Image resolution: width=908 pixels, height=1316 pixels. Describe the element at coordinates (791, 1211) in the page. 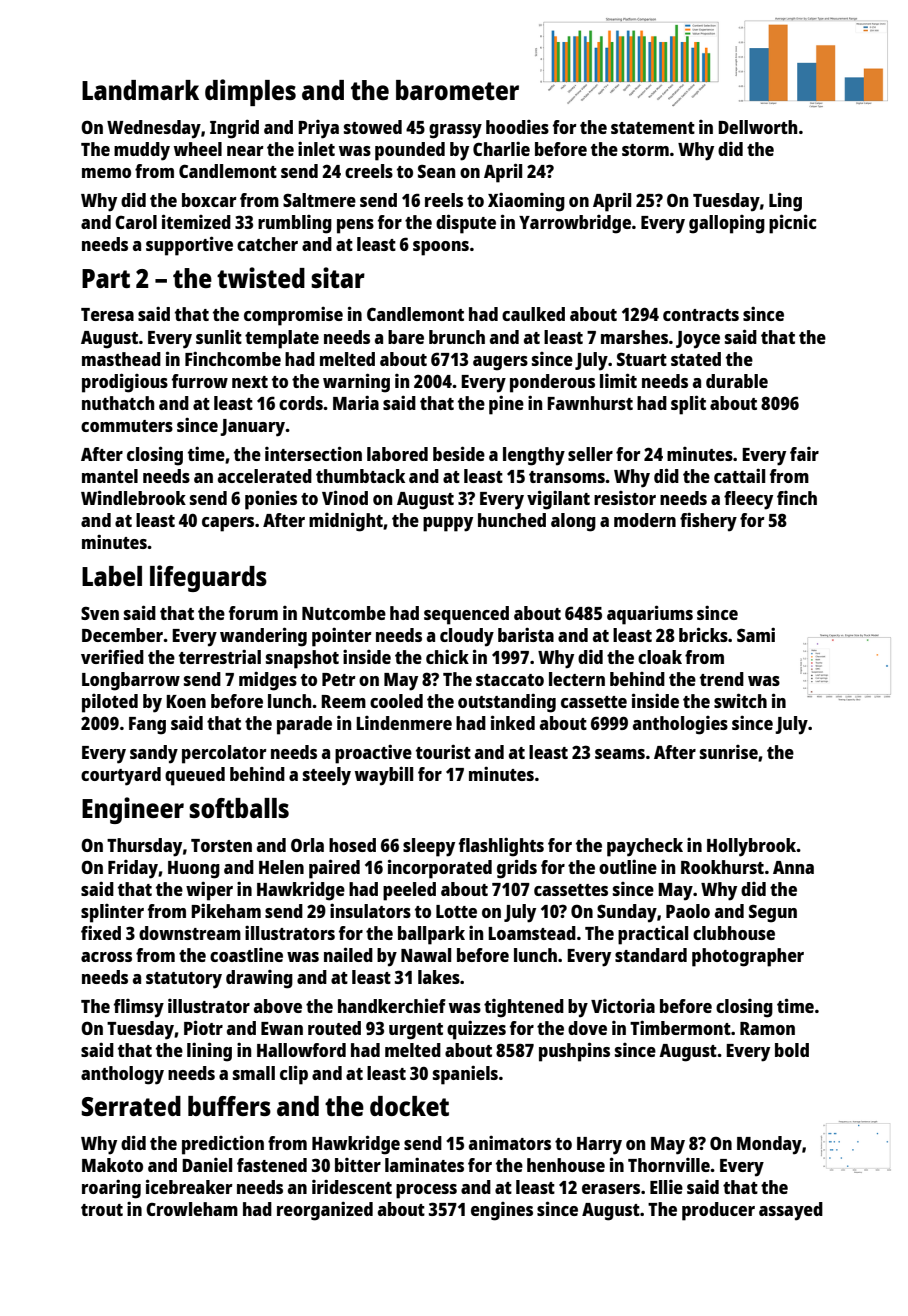

I see `assayed` at that location.
